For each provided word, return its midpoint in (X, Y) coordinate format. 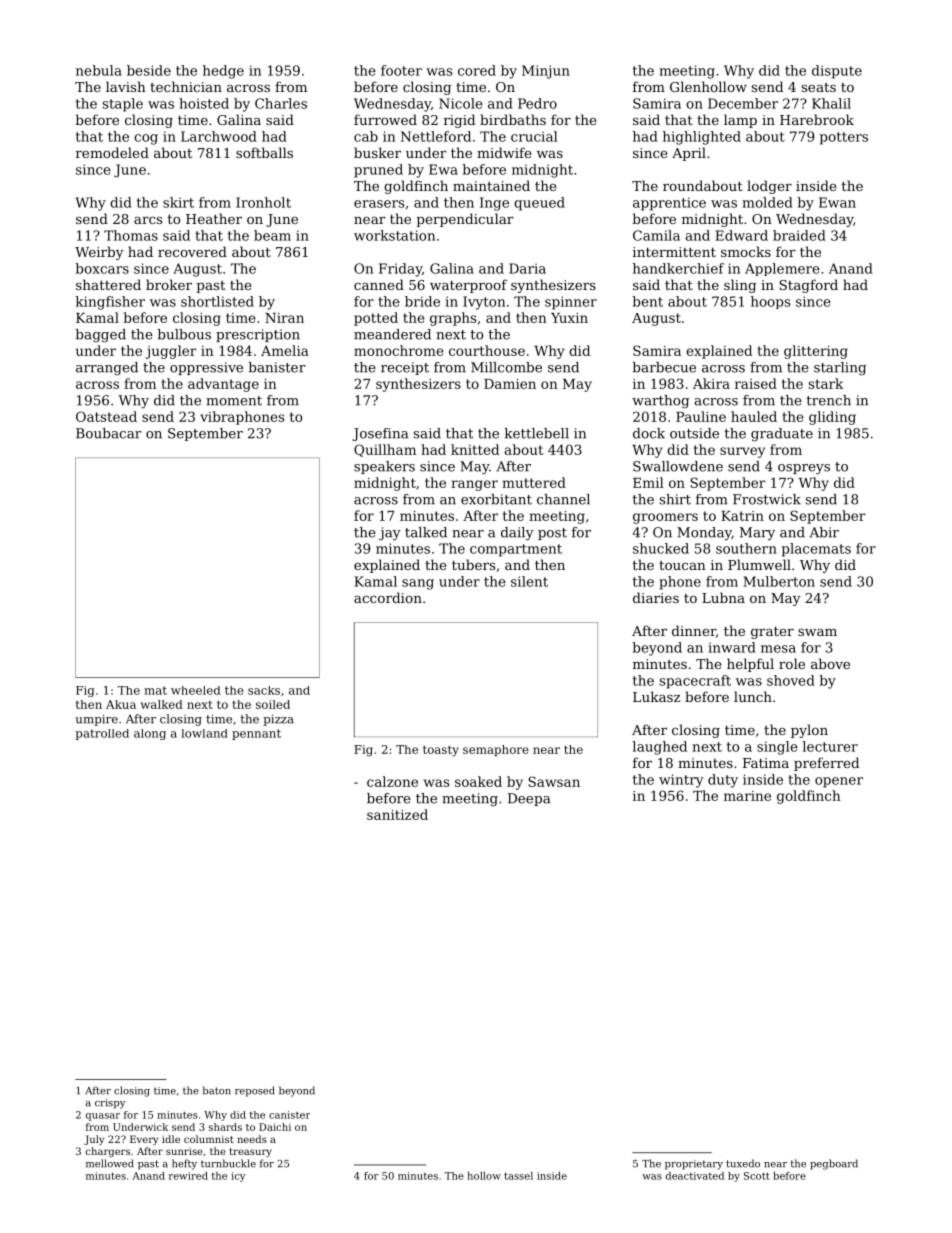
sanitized (397, 814)
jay (390, 534)
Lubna (723, 597)
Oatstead (106, 416)
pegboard (834, 1164)
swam (817, 632)
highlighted (702, 138)
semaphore (496, 750)
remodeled (112, 152)
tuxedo (743, 1163)
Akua (121, 704)
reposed (255, 1091)
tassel (518, 1176)
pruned (378, 171)
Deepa (529, 799)
